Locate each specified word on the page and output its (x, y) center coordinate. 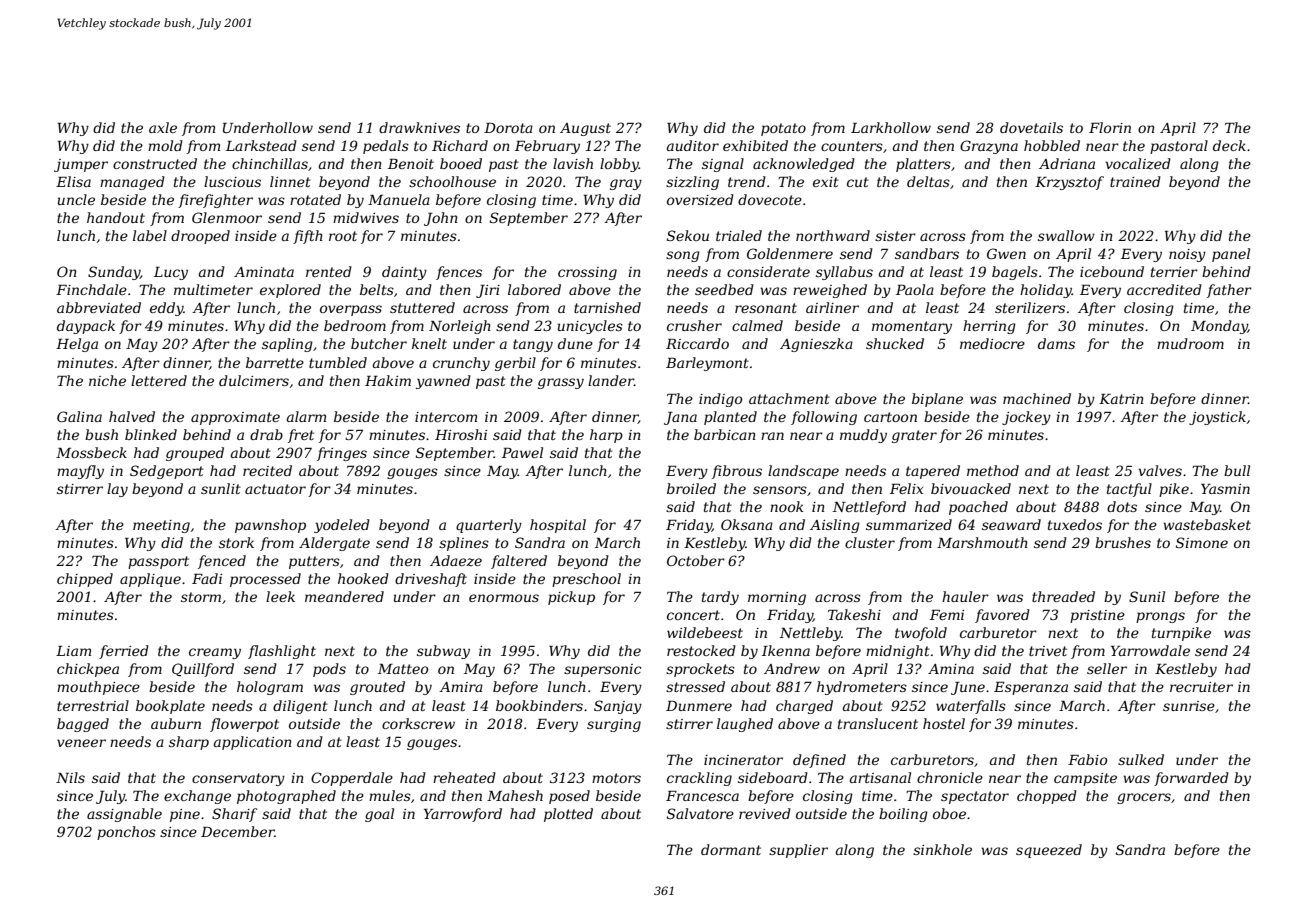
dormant (731, 849)
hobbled (1052, 145)
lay (117, 490)
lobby (619, 165)
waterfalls (971, 707)
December (238, 831)
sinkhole (942, 849)
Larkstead (261, 145)
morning (777, 598)
